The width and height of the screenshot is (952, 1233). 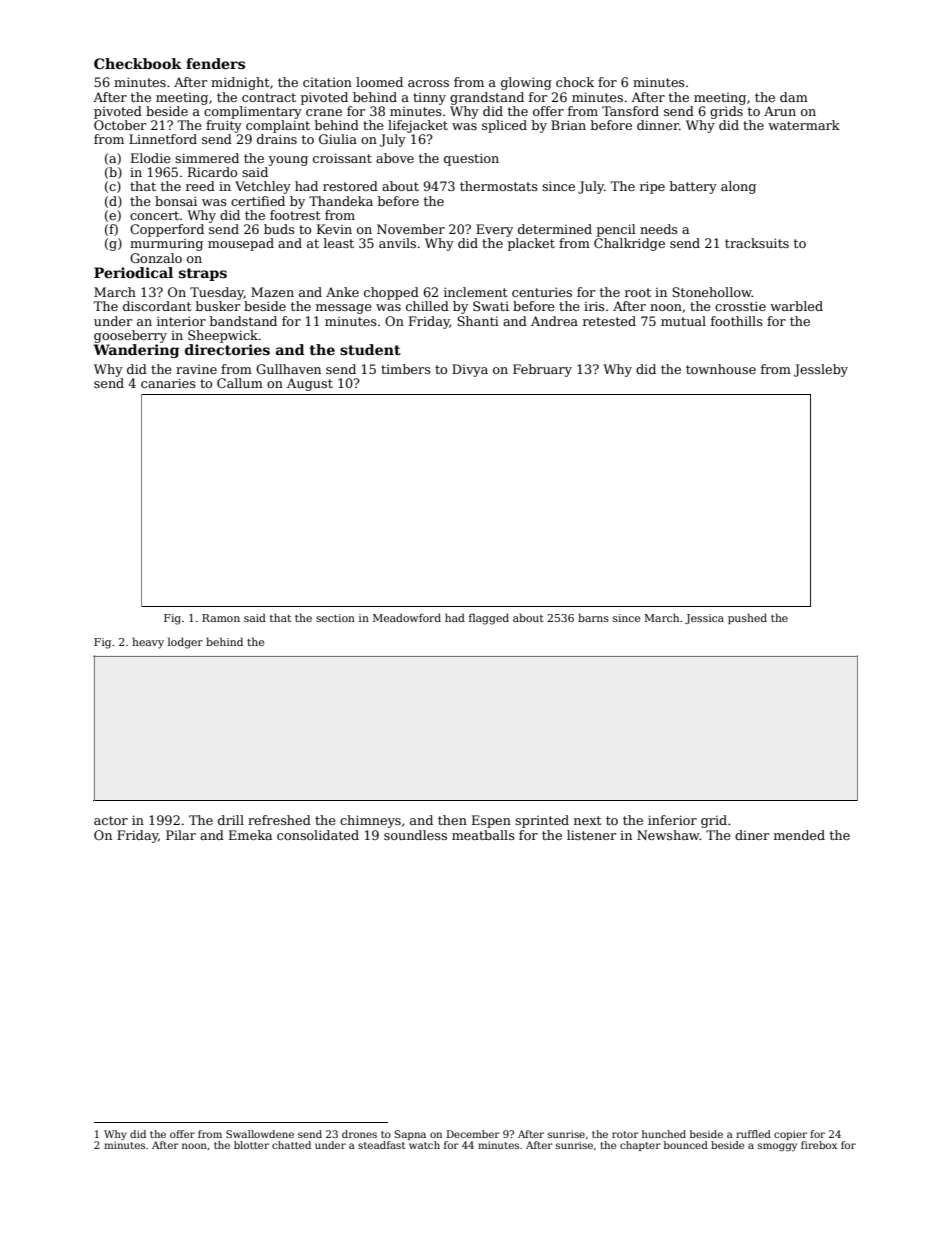 What do you see at coordinates (250, 835) in the screenshot?
I see `Emeka` at bounding box center [250, 835].
